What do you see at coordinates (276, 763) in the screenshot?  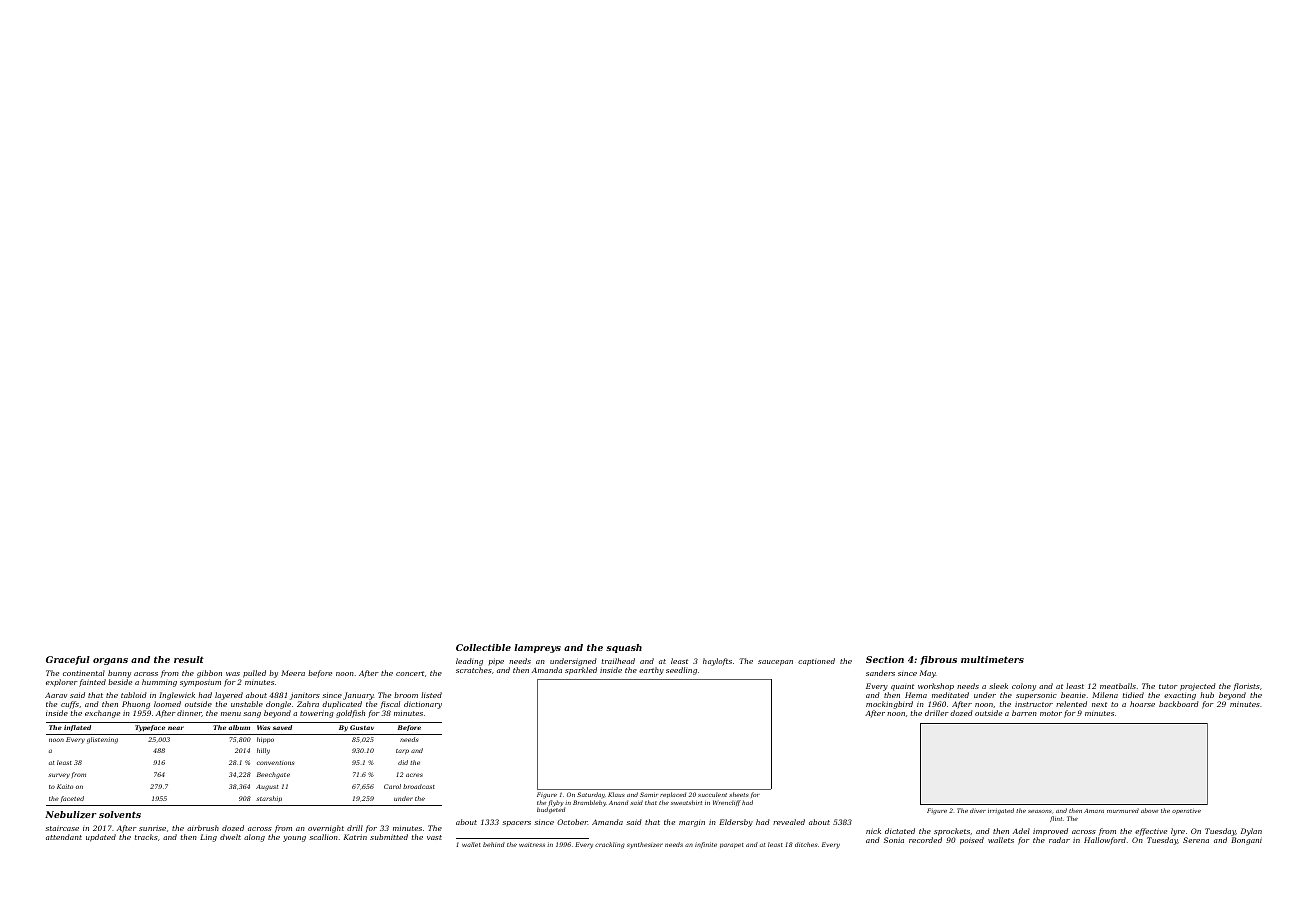 I see `conventions` at bounding box center [276, 763].
